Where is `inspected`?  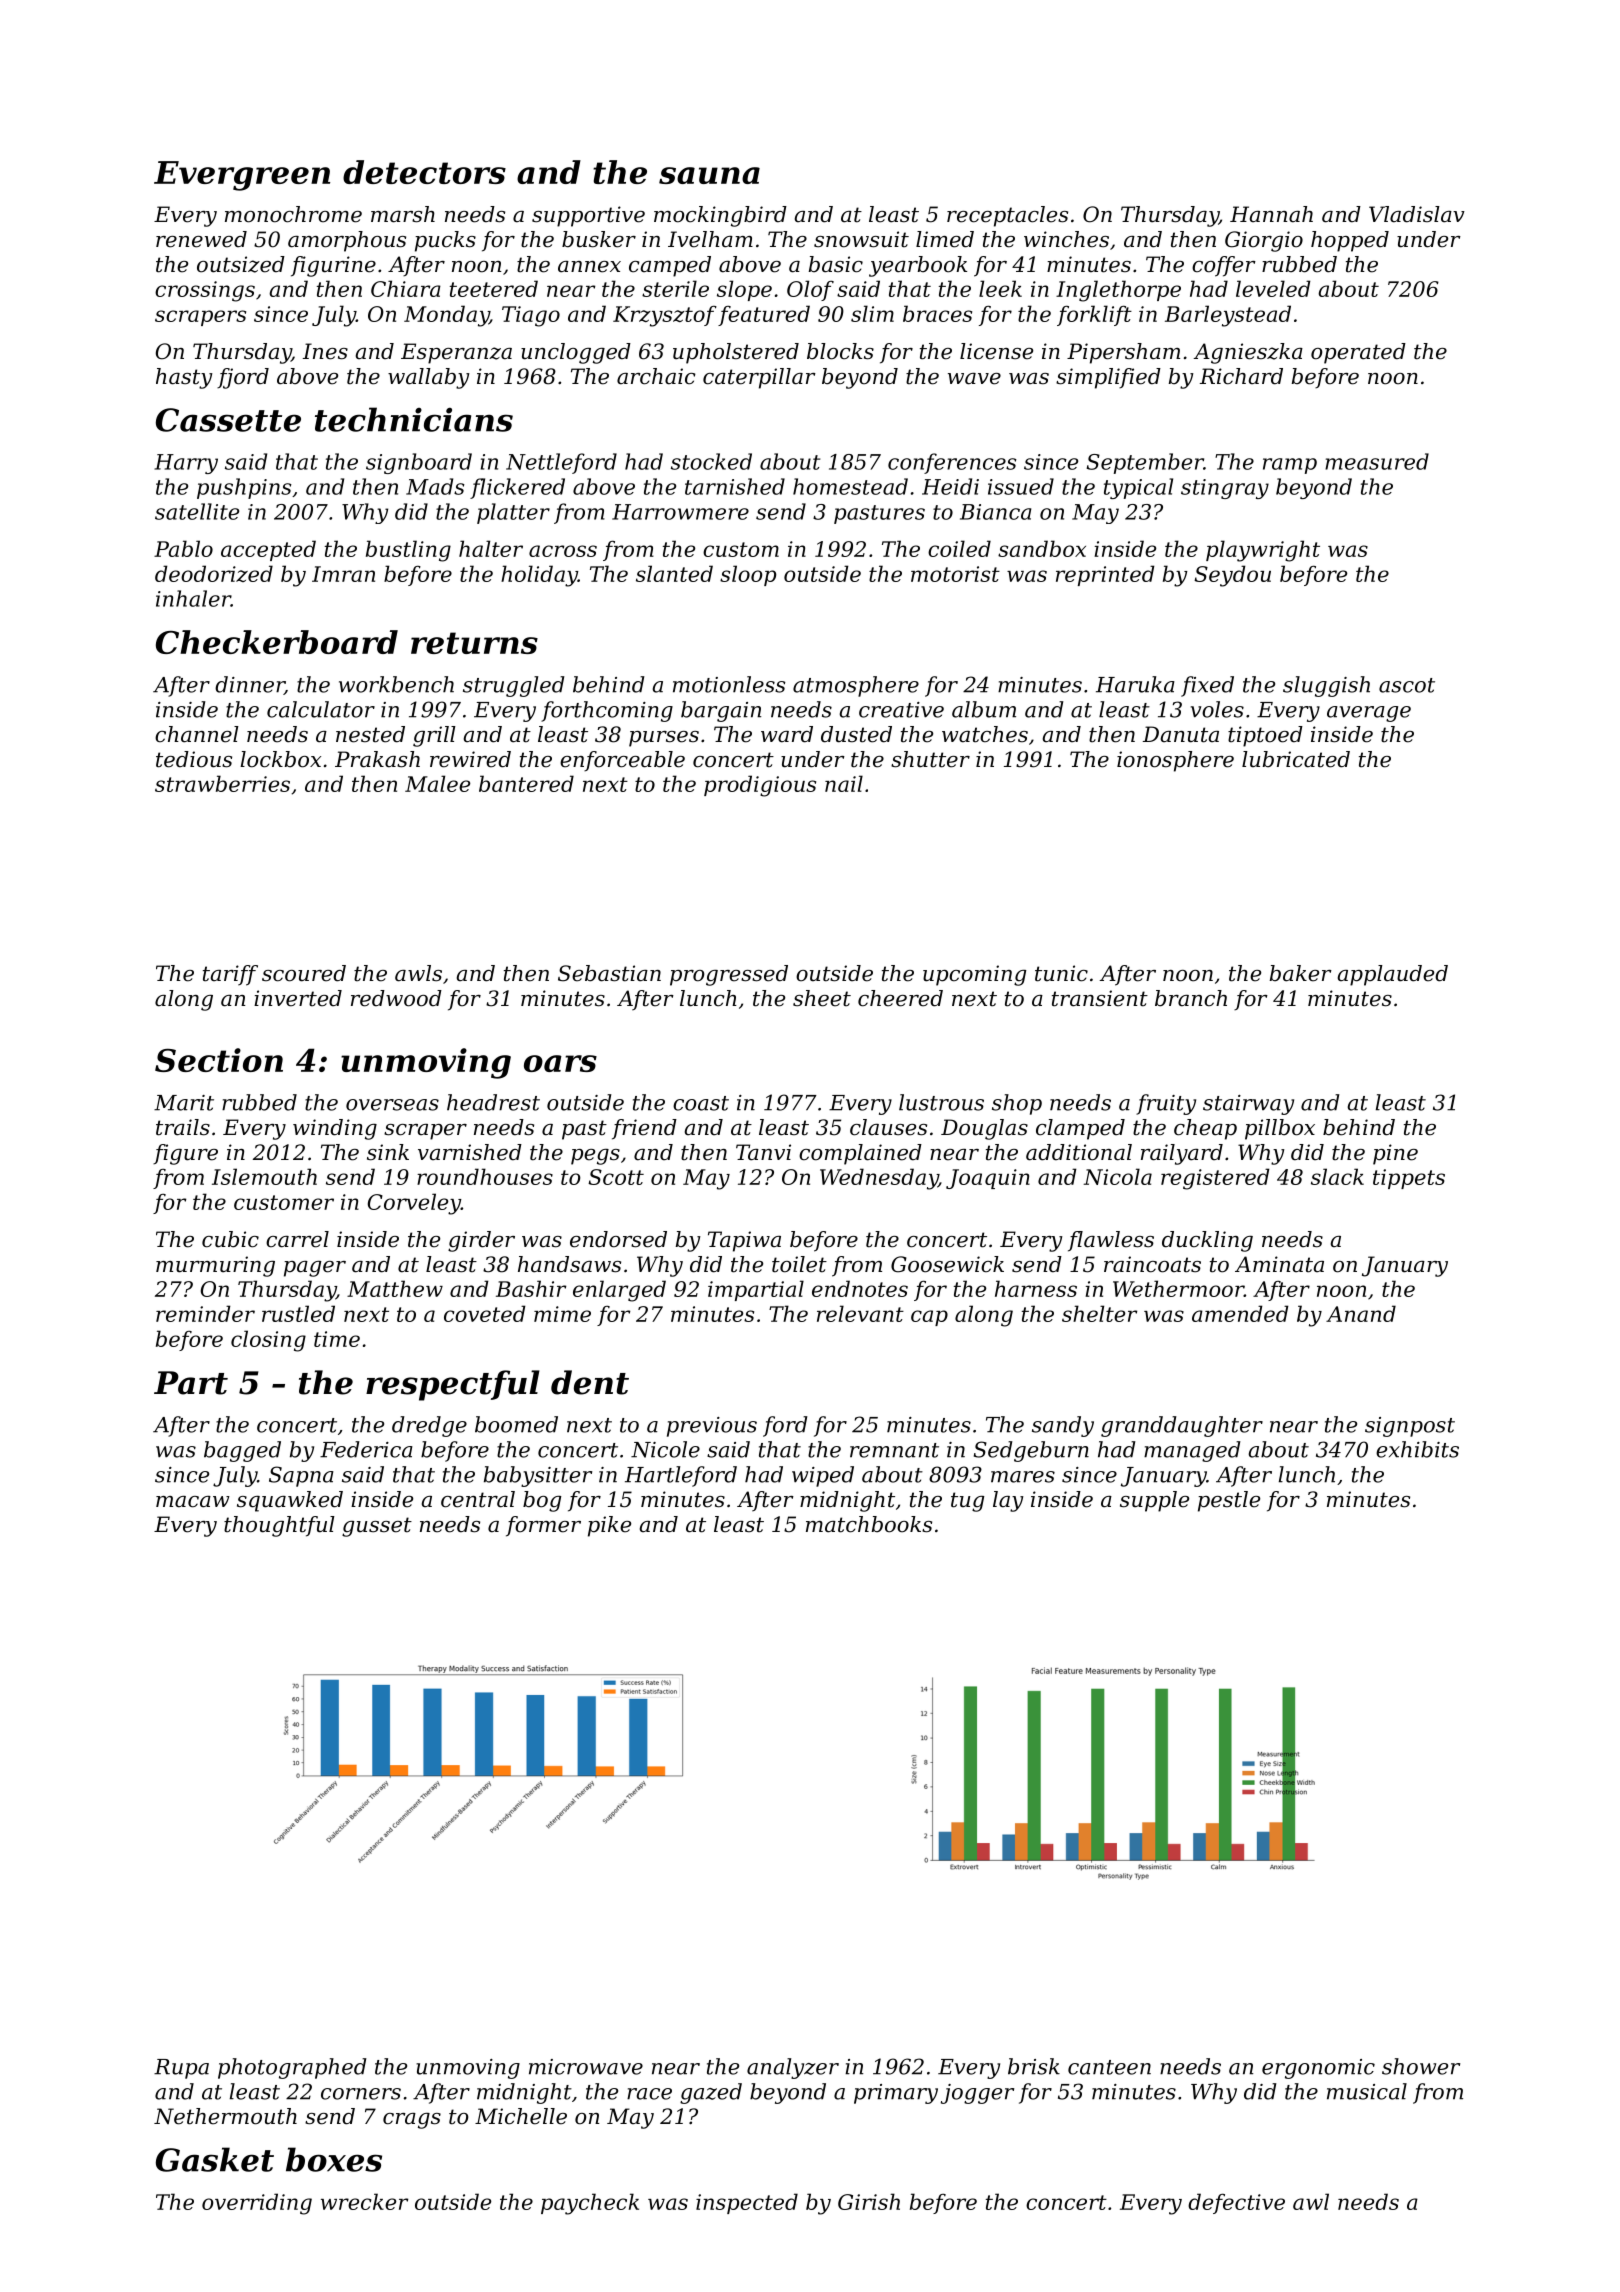
inspected is located at coordinates (747, 2203).
